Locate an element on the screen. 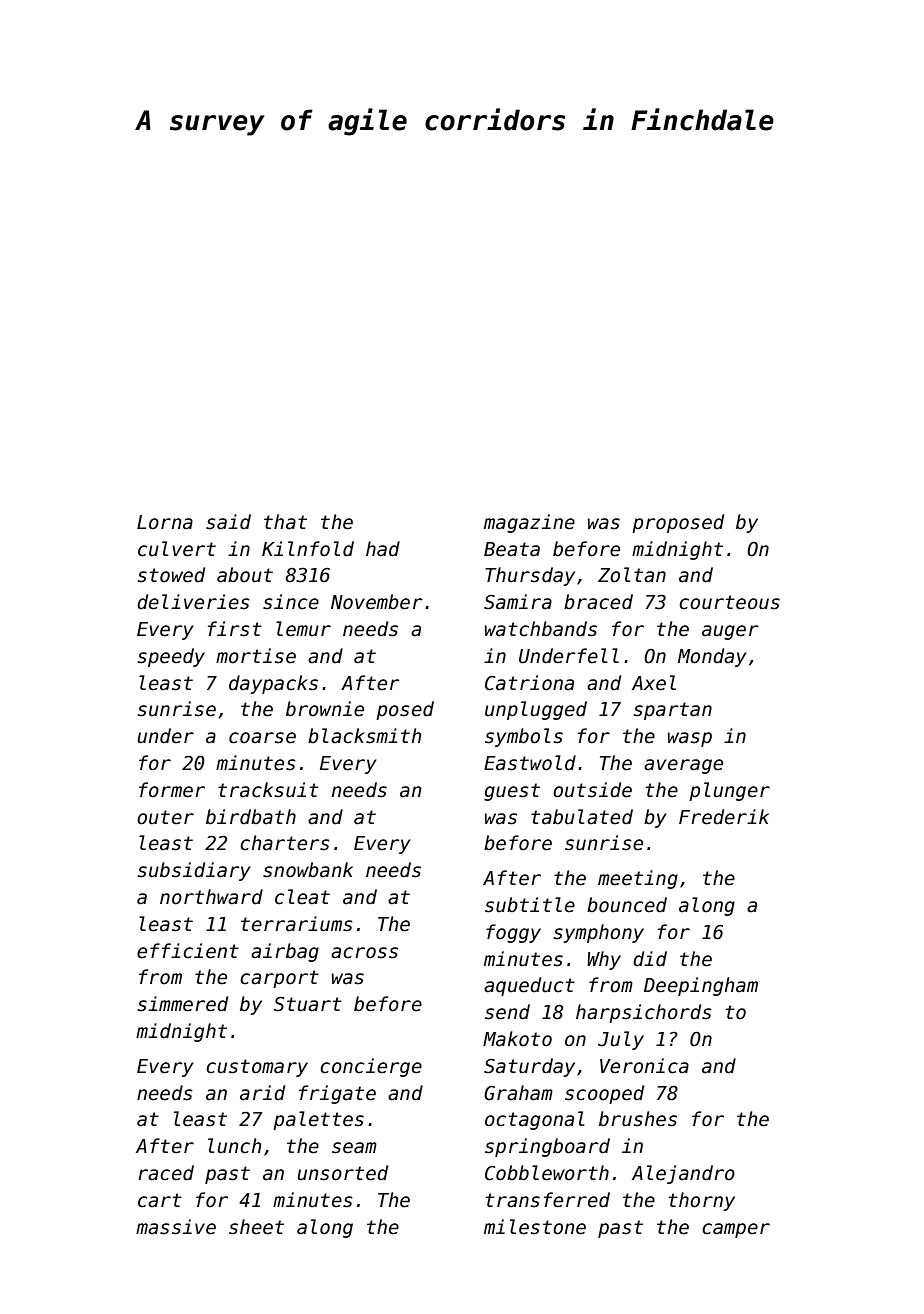 Image resolution: width=924 pixels, height=1314 pixels. camper is located at coordinates (736, 1230).
